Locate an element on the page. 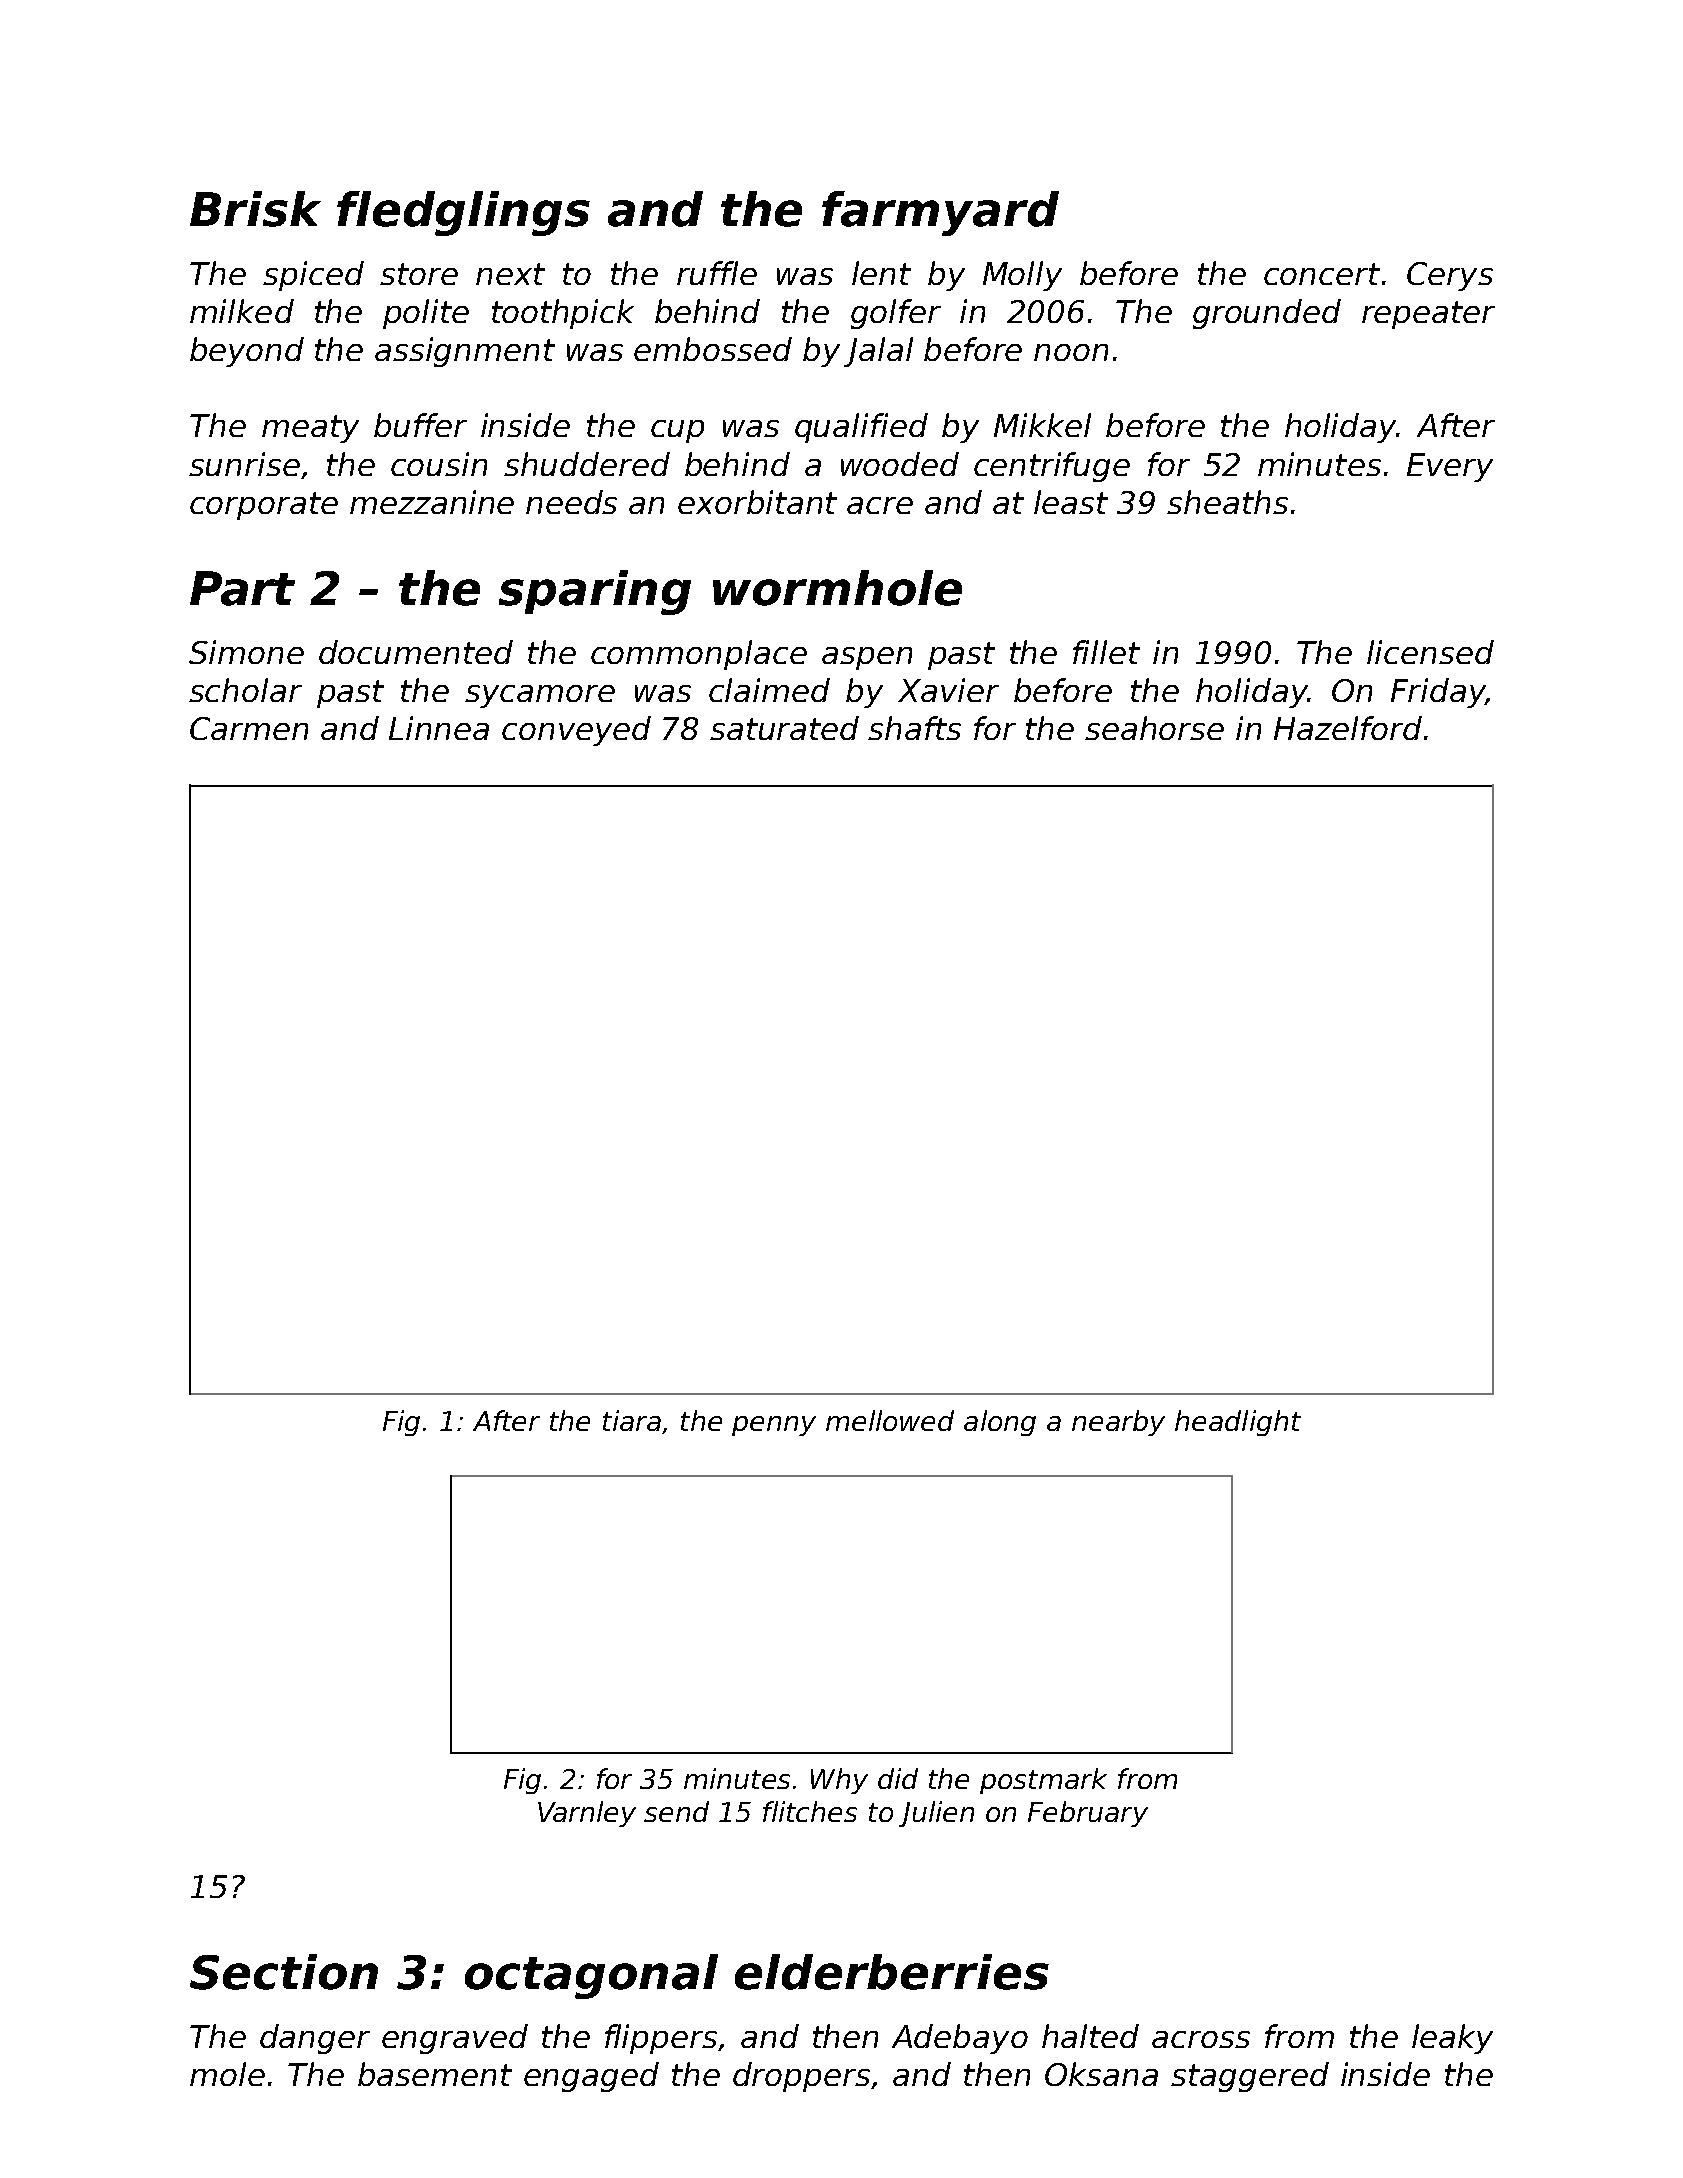  engraved is located at coordinates (455, 2039).
